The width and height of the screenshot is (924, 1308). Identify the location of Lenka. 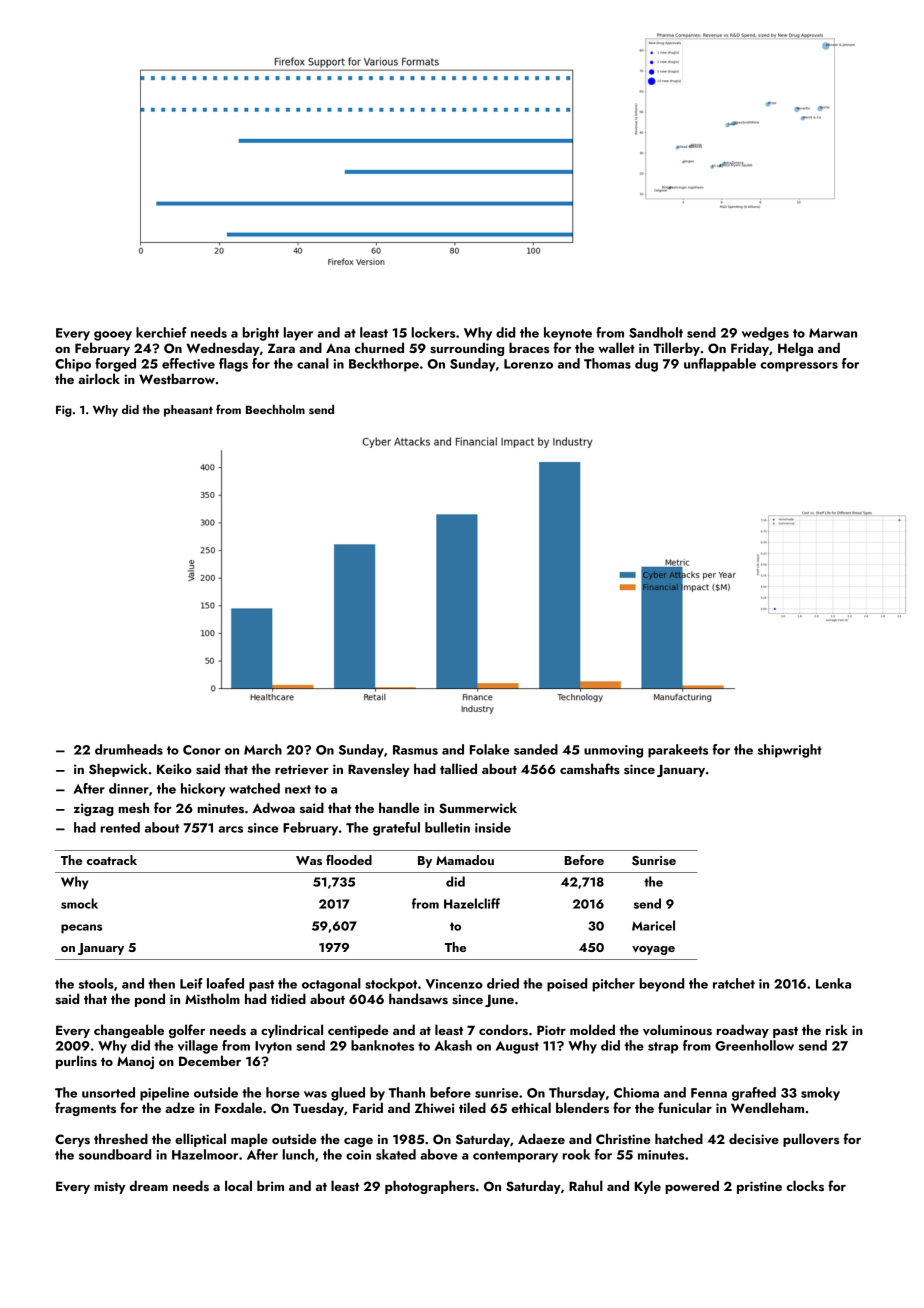
(833, 983).
